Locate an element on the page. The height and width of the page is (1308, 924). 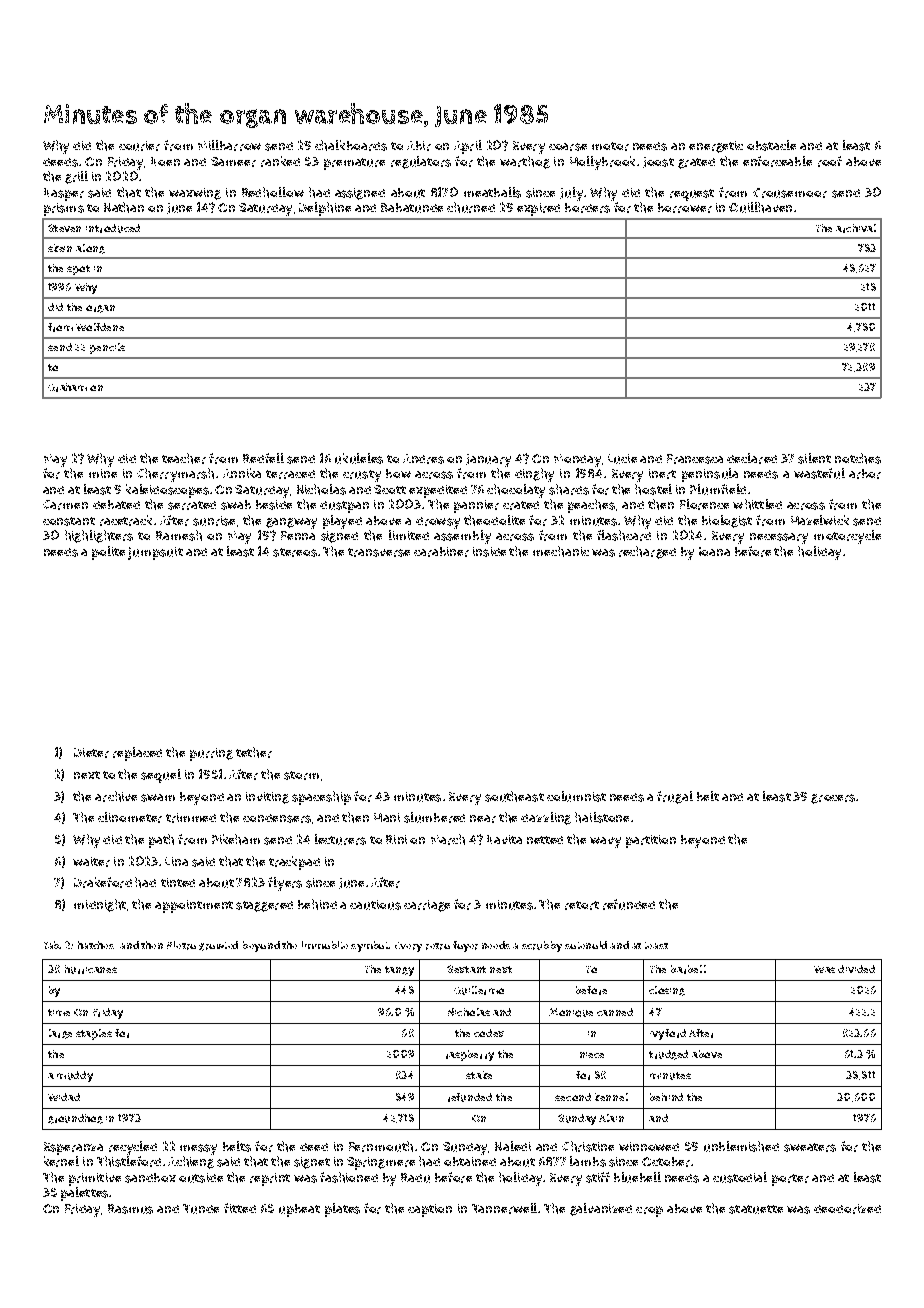
Ioana is located at coordinates (714, 551).
